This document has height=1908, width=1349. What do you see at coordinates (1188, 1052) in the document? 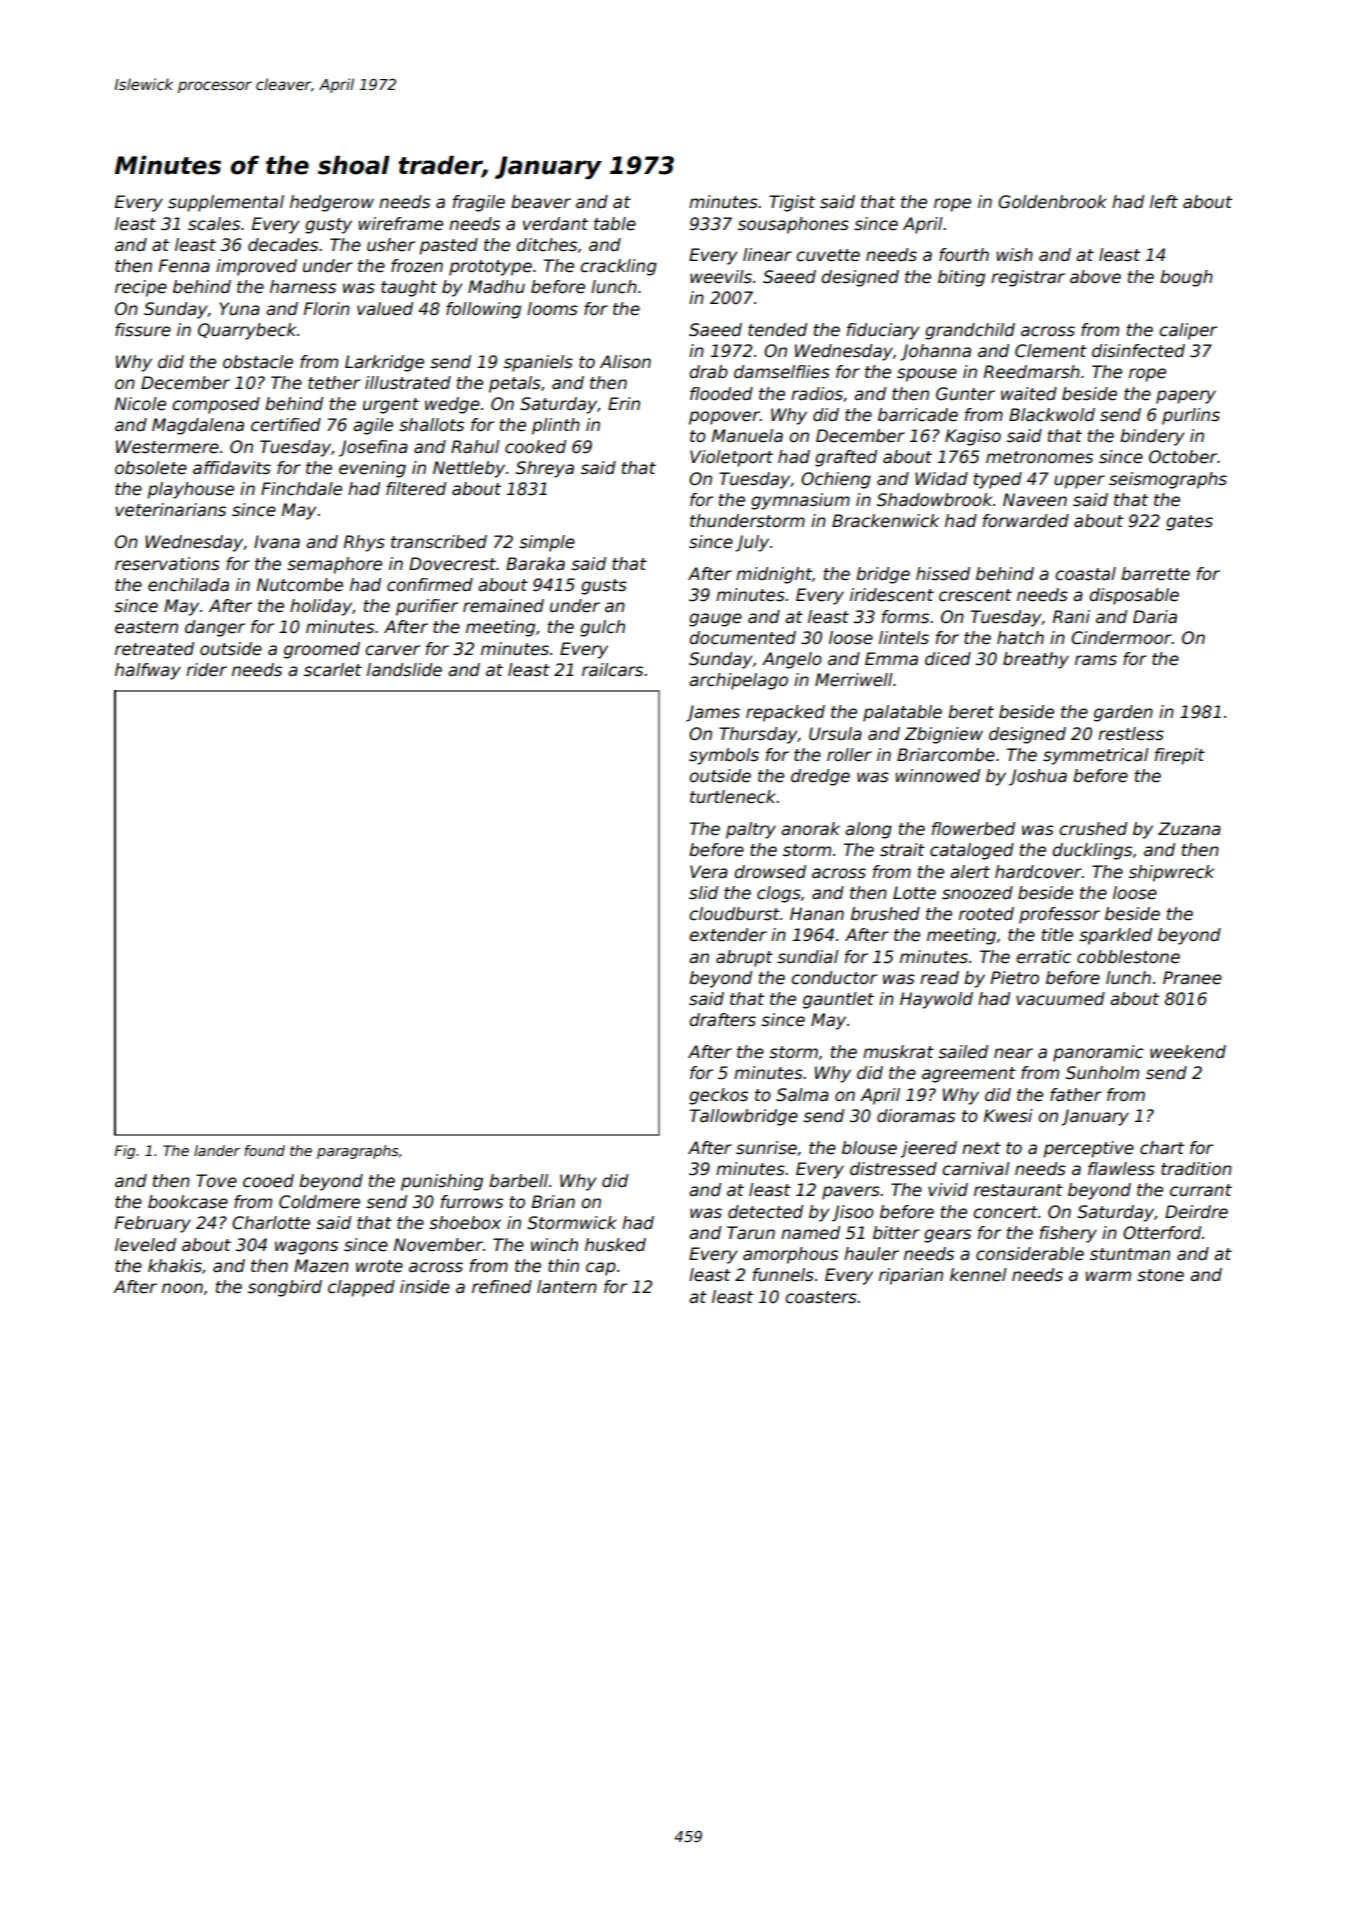
I see `weekend` at bounding box center [1188, 1052].
